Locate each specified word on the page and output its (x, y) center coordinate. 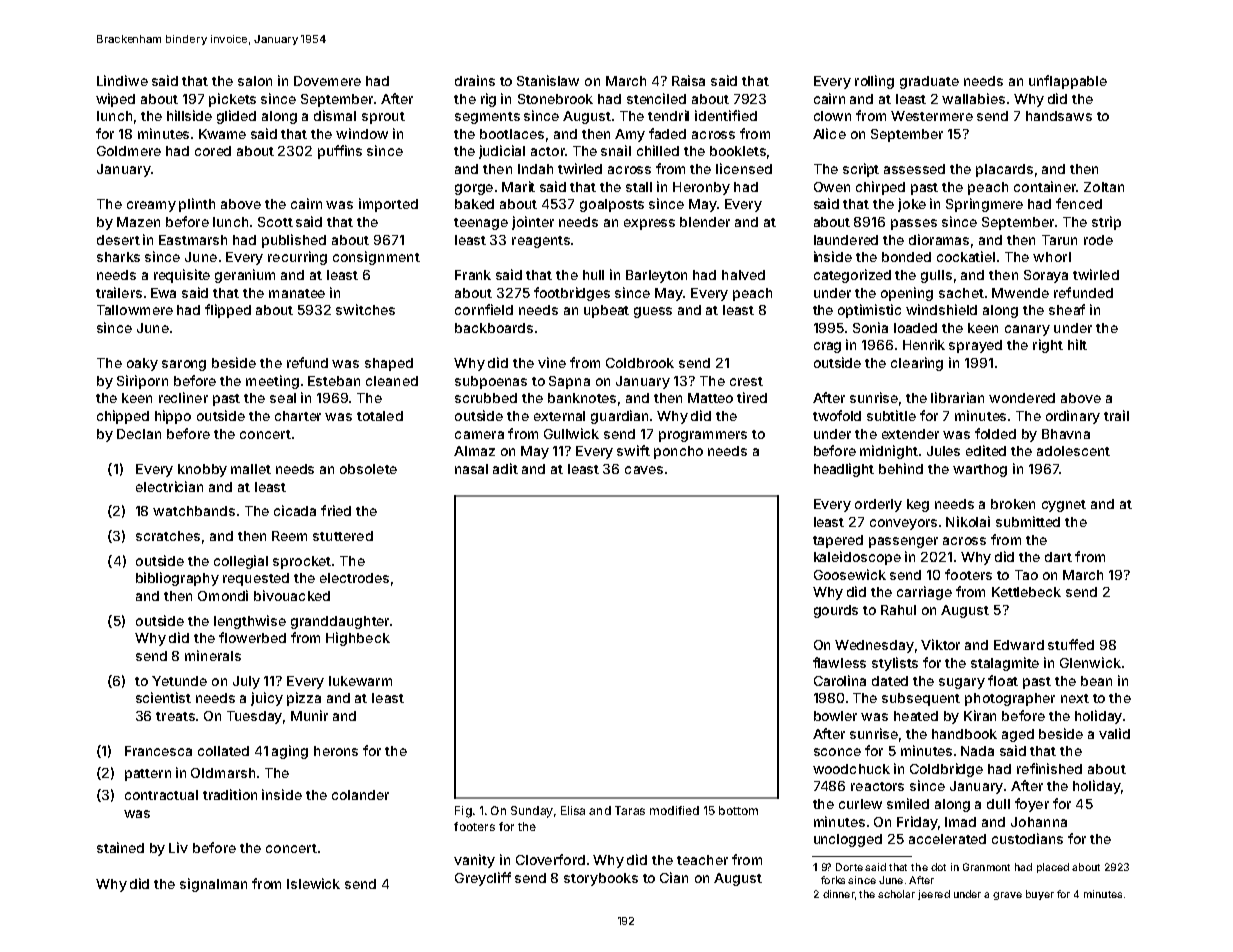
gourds (836, 611)
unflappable (1068, 82)
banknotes (582, 398)
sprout (383, 118)
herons (336, 751)
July (246, 682)
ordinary (1073, 417)
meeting (272, 382)
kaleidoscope (857, 558)
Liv (178, 847)
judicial (502, 152)
